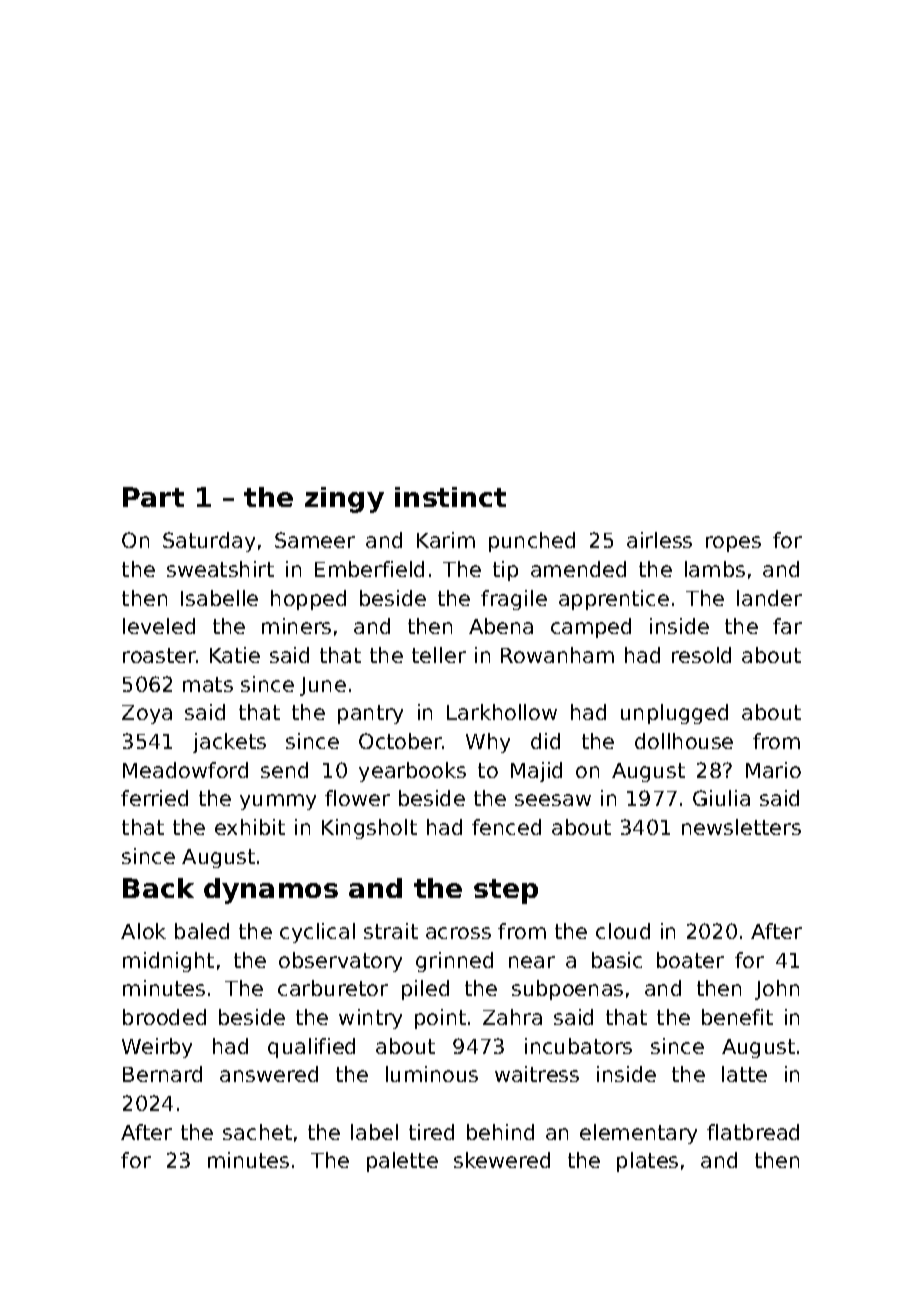 The image size is (924, 1311). I want to click on lander, so click(769, 598).
